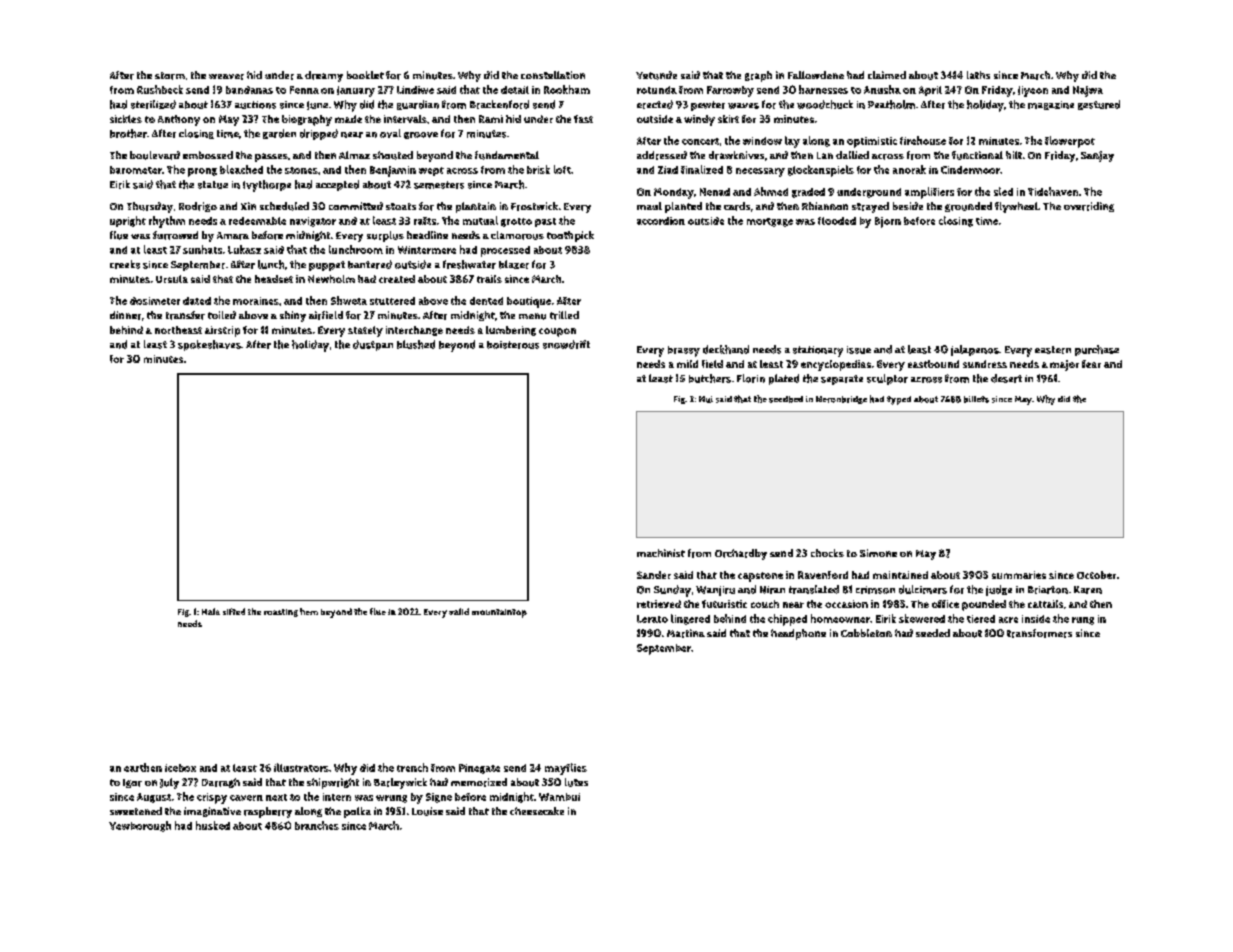 This screenshot has width=1233, height=952. What do you see at coordinates (559, 797) in the screenshot?
I see `Wambui` at bounding box center [559, 797].
